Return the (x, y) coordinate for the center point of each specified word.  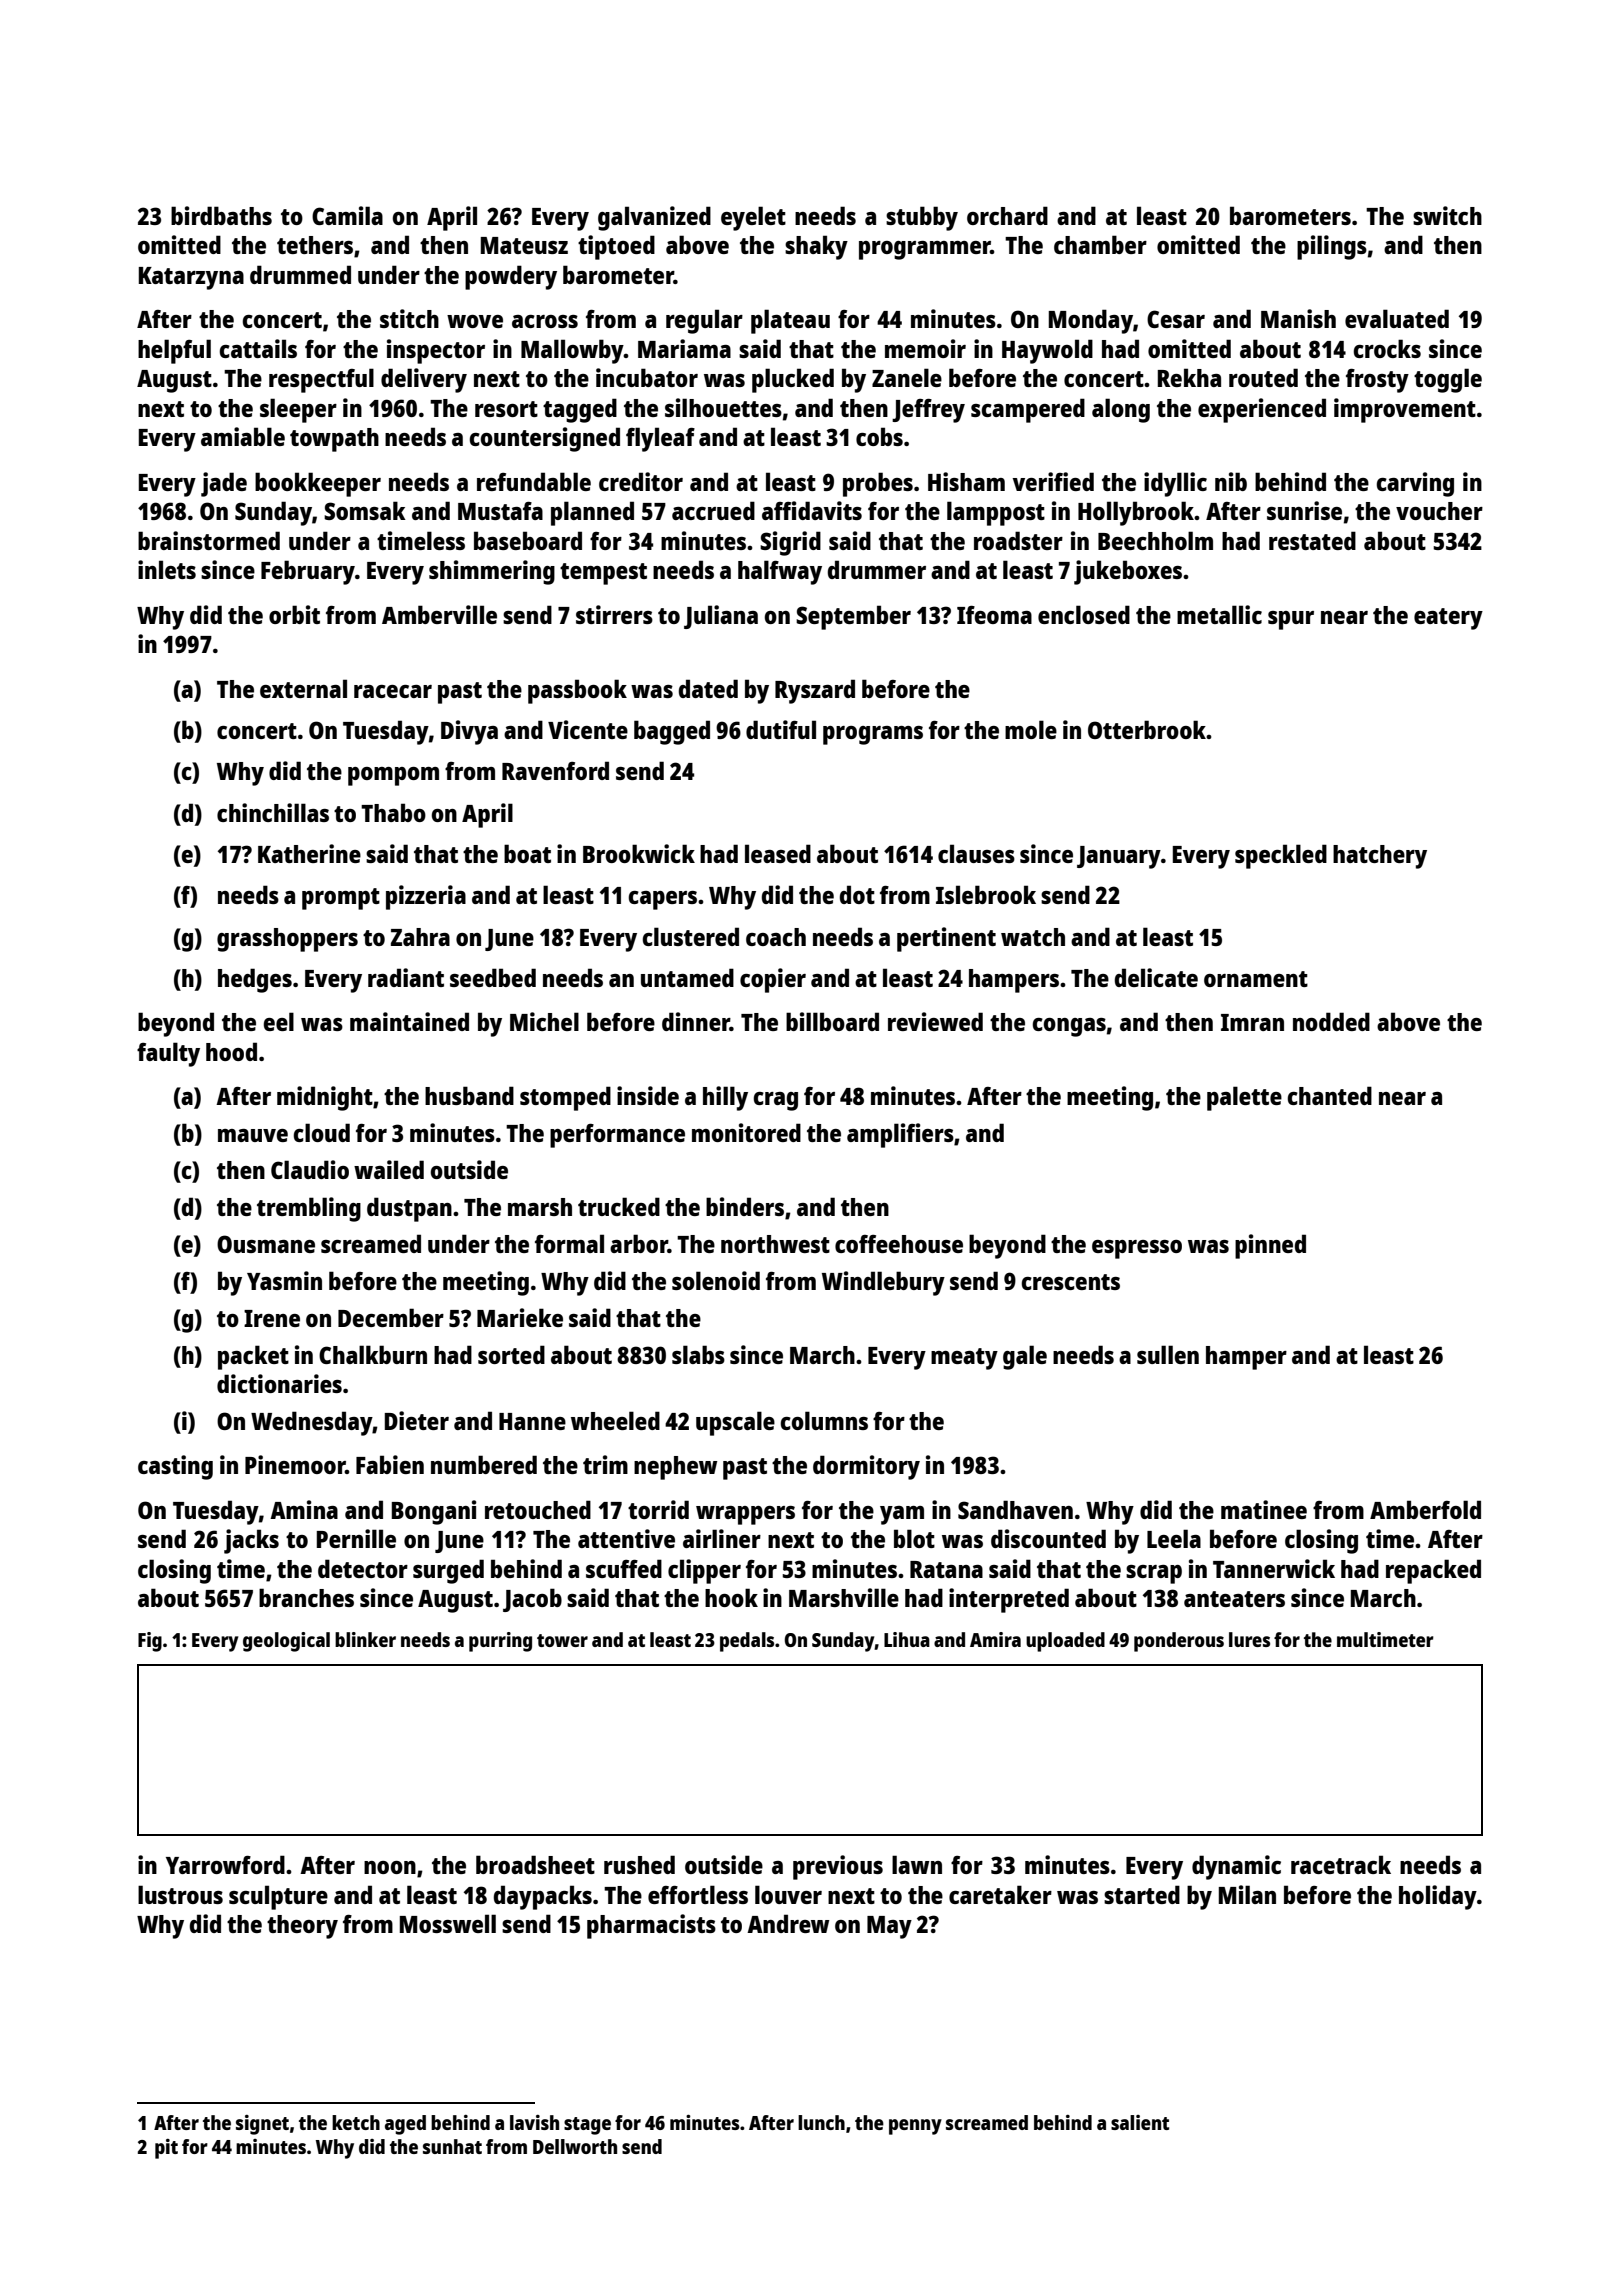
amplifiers (900, 1135)
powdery (511, 277)
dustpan (409, 1209)
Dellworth (575, 2146)
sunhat (452, 2146)
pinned (1270, 1246)
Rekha (1189, 377)
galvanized (654, 218)
